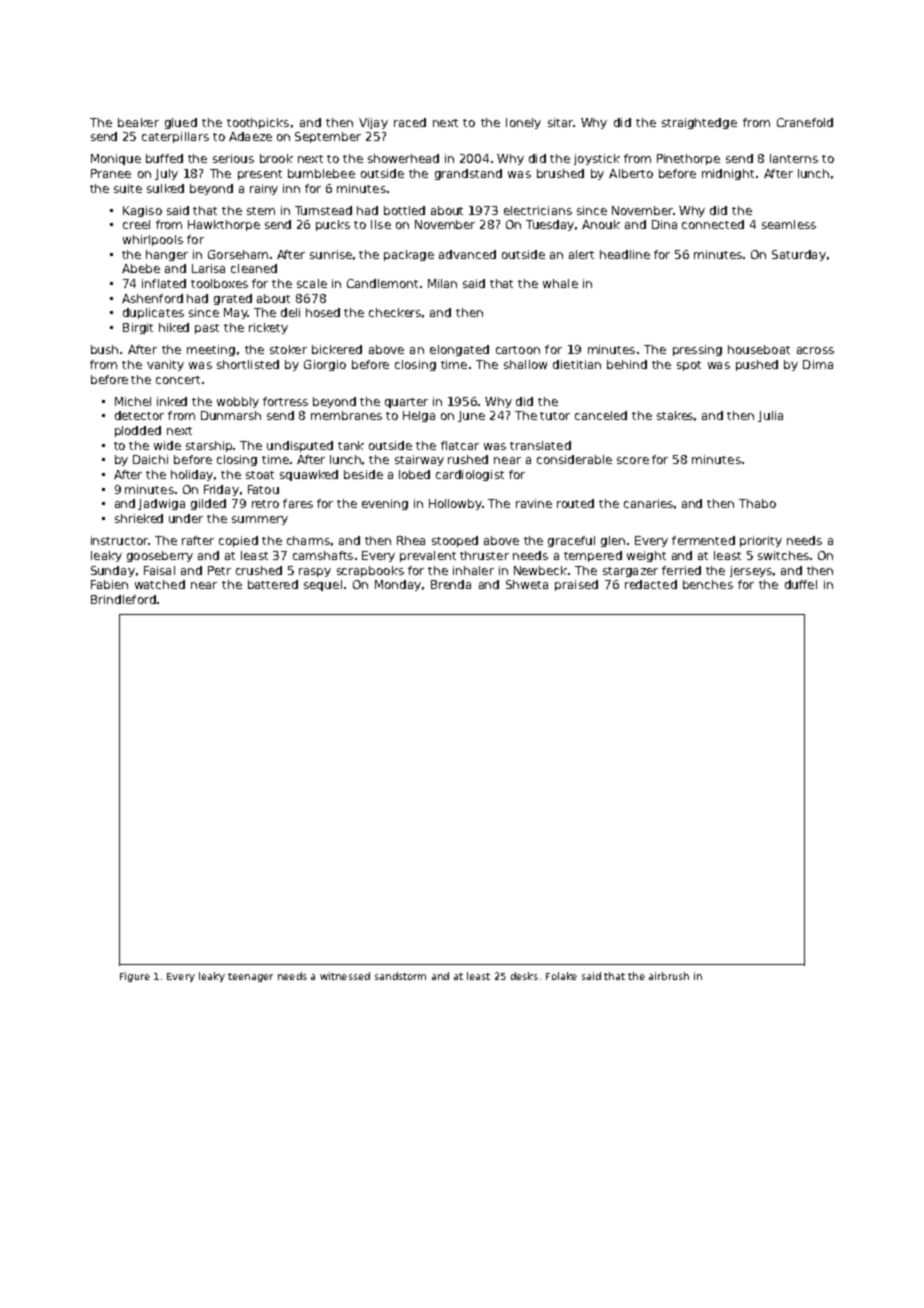 The height and width of the screenshot is (1308, 924). Describe the element at coordinates (669, 976) in the screenshot. I see `airbrush` at that location.
